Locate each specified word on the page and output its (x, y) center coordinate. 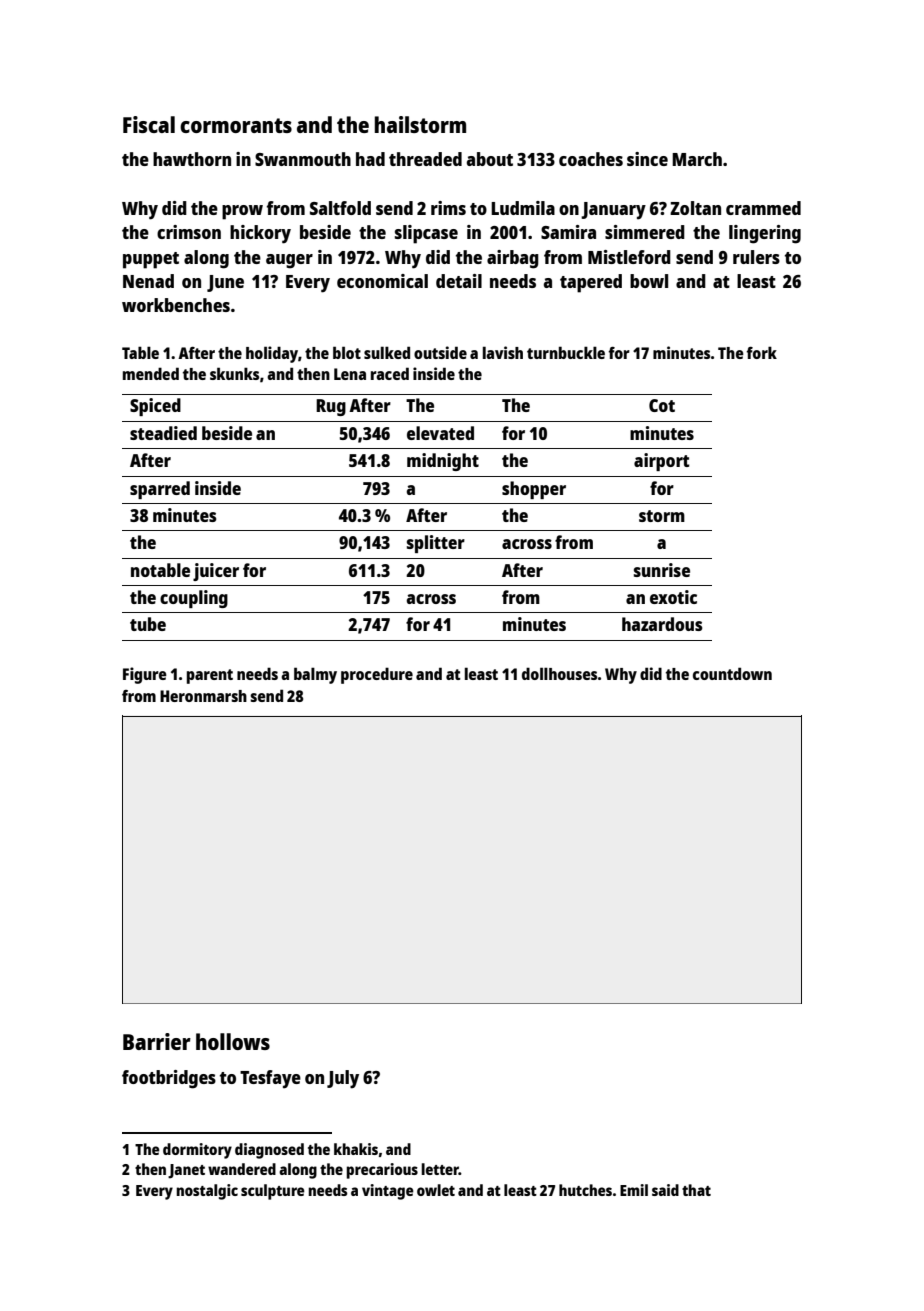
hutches (585, 1190)
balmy (315, 675)
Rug (331, 407)
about (490, 159)
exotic (673, 597)
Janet (186, 1171)
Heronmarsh (203, 696)
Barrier (157, 1041)
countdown (732, 673)
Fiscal (149, 124)
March (697, 159)
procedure (377, 675)
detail (459, 281)
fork (762, 352)
